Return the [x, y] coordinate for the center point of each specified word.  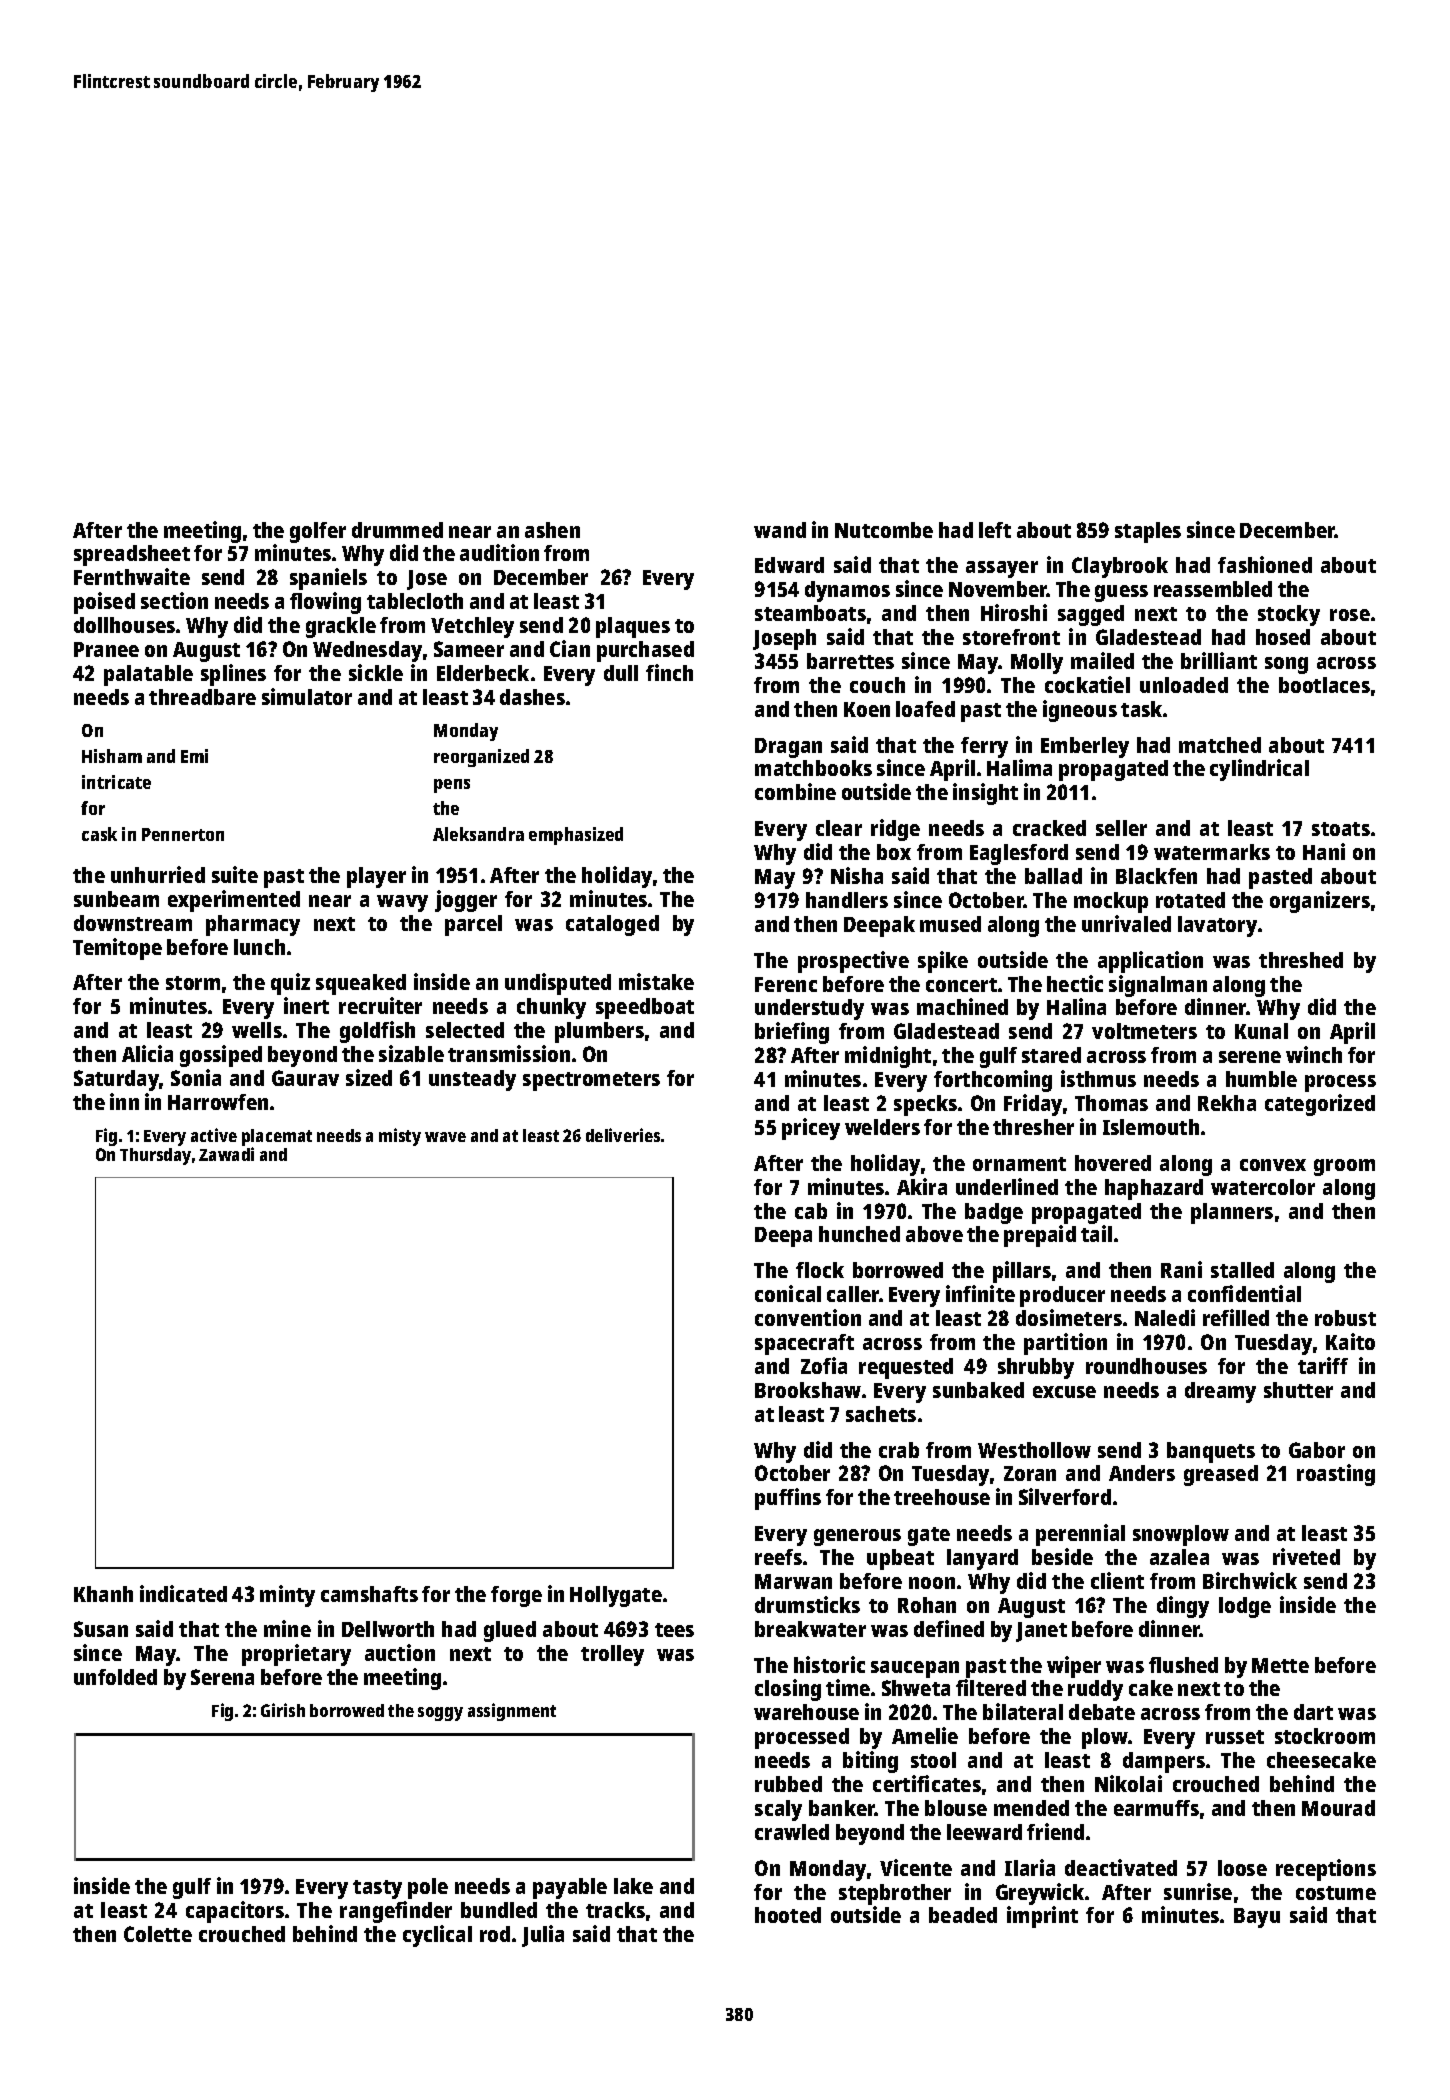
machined [962, 1006]
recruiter [380, 1005]
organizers [1320, 902]
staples [1148, 532]
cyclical [437, 1936]
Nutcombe [884, 530]
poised [104, 603]
